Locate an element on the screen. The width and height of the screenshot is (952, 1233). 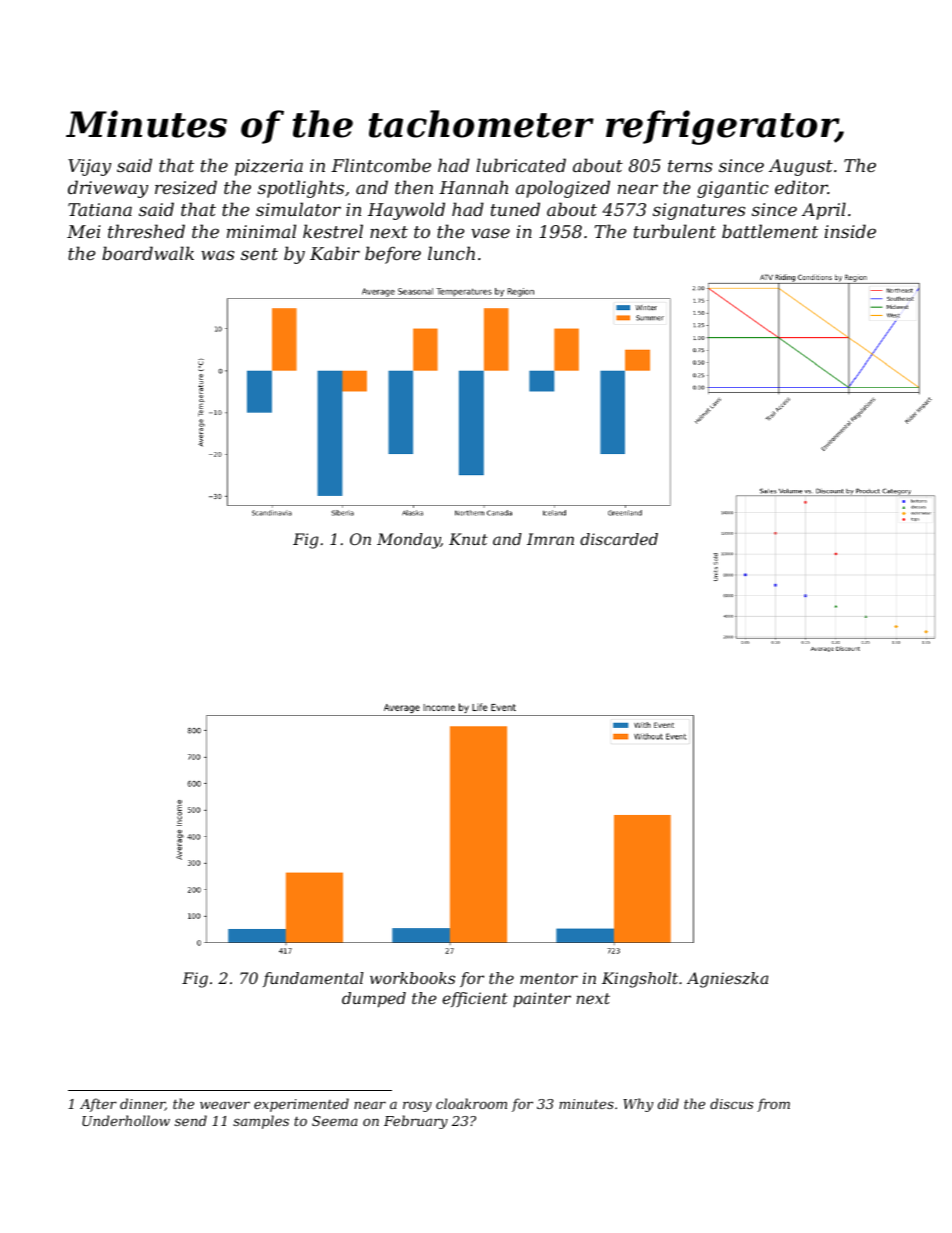
Flintcombe is located at coordinates (381, 165).
